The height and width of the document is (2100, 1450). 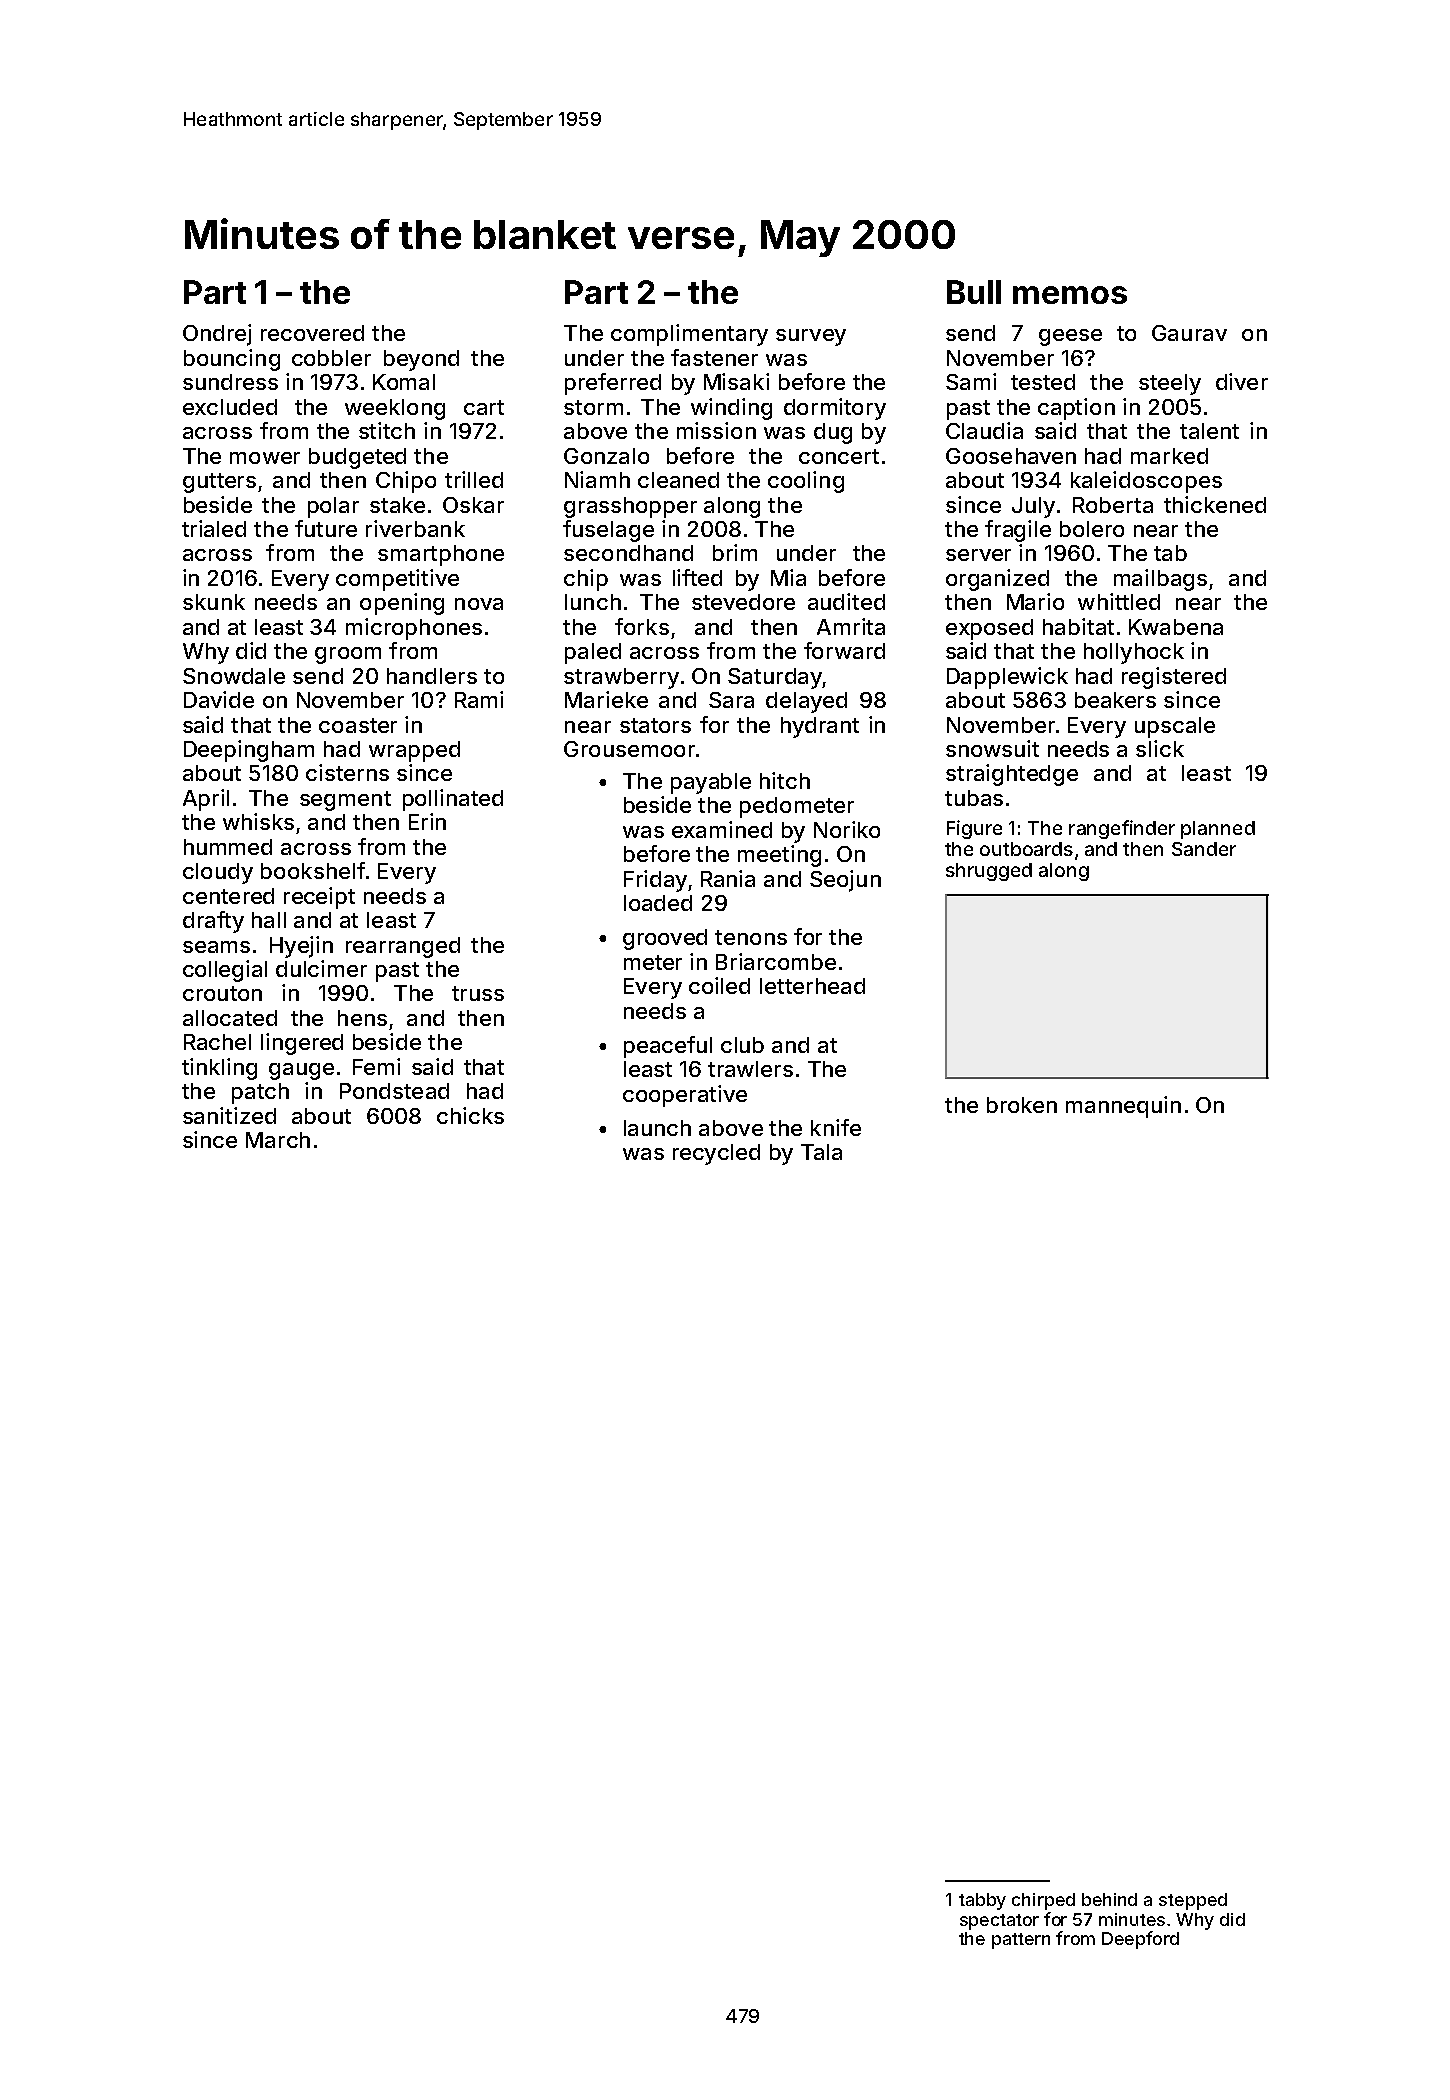 What do you see at coordinates (974, 292) in the document?
I see `Bull` at bounding box center [974, 292].
